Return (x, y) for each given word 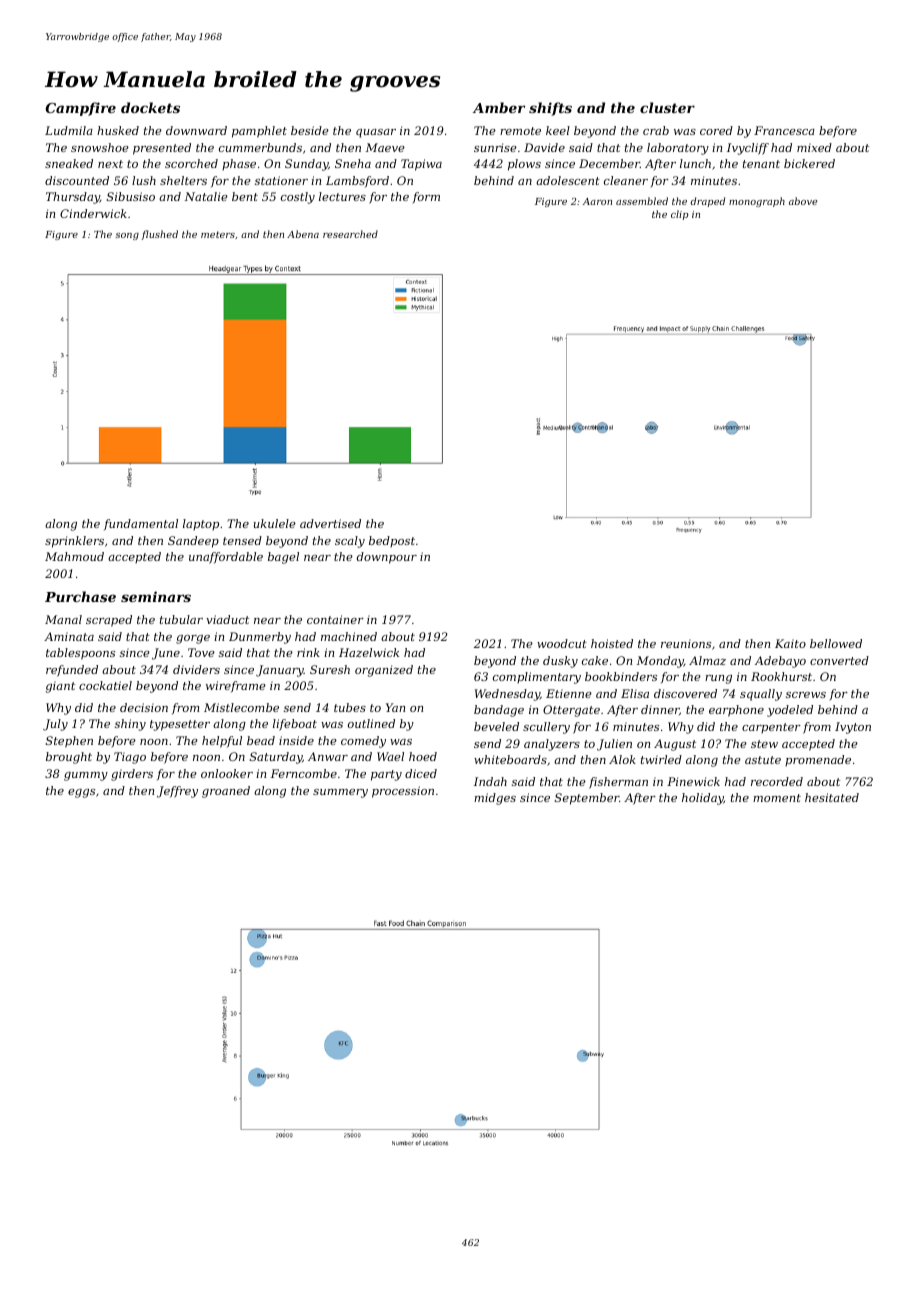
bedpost (392, 541)
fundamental (141, 524)
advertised (330, 523)
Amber (499, 107)
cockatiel (105, 685)
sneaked (69, 163)
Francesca (784, 130)
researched (350, 234)
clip (679, 215)
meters (218, 234)
